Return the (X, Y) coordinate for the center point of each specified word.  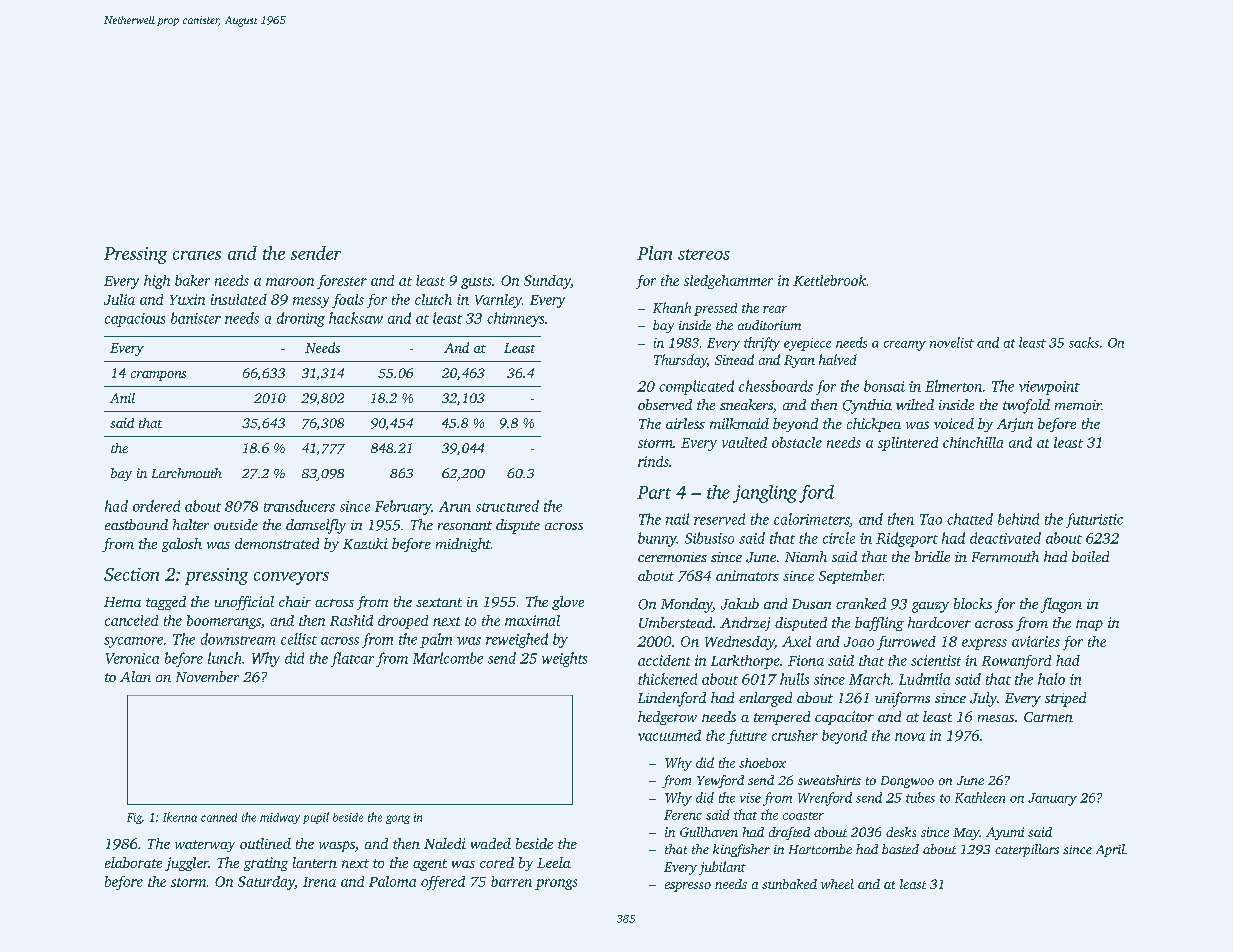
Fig (134, 818)
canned (219, 817)
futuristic (1094, 520)
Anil (122, 398)
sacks (1084, 342)
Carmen (1048, 717)
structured (507, 506)
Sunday (547, 282)
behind (1018, 519)
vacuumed (669, 735)
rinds (653, 461)
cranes (197, 255)
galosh (182, 545)
